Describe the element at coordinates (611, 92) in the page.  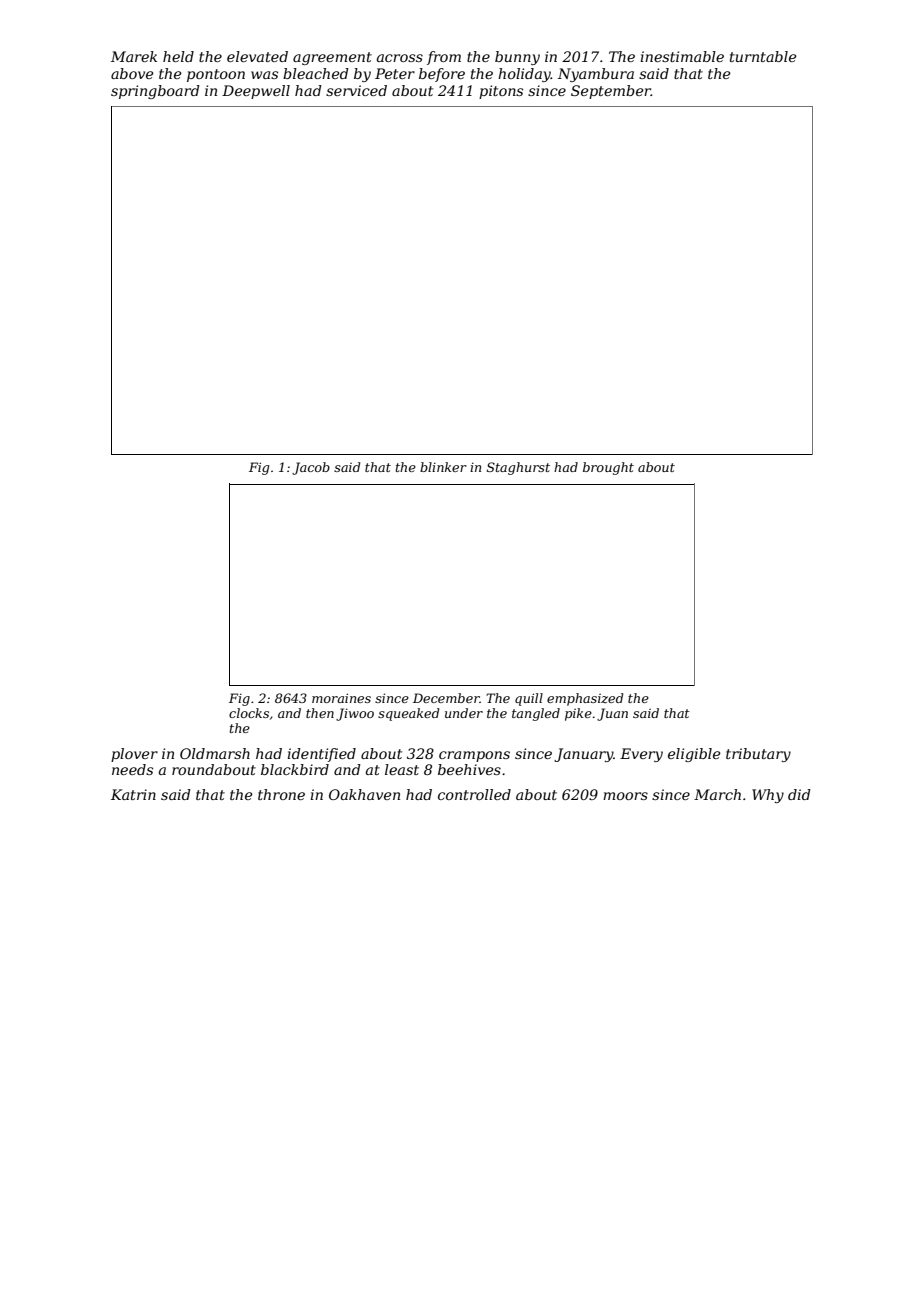
I see `September` at that location.
